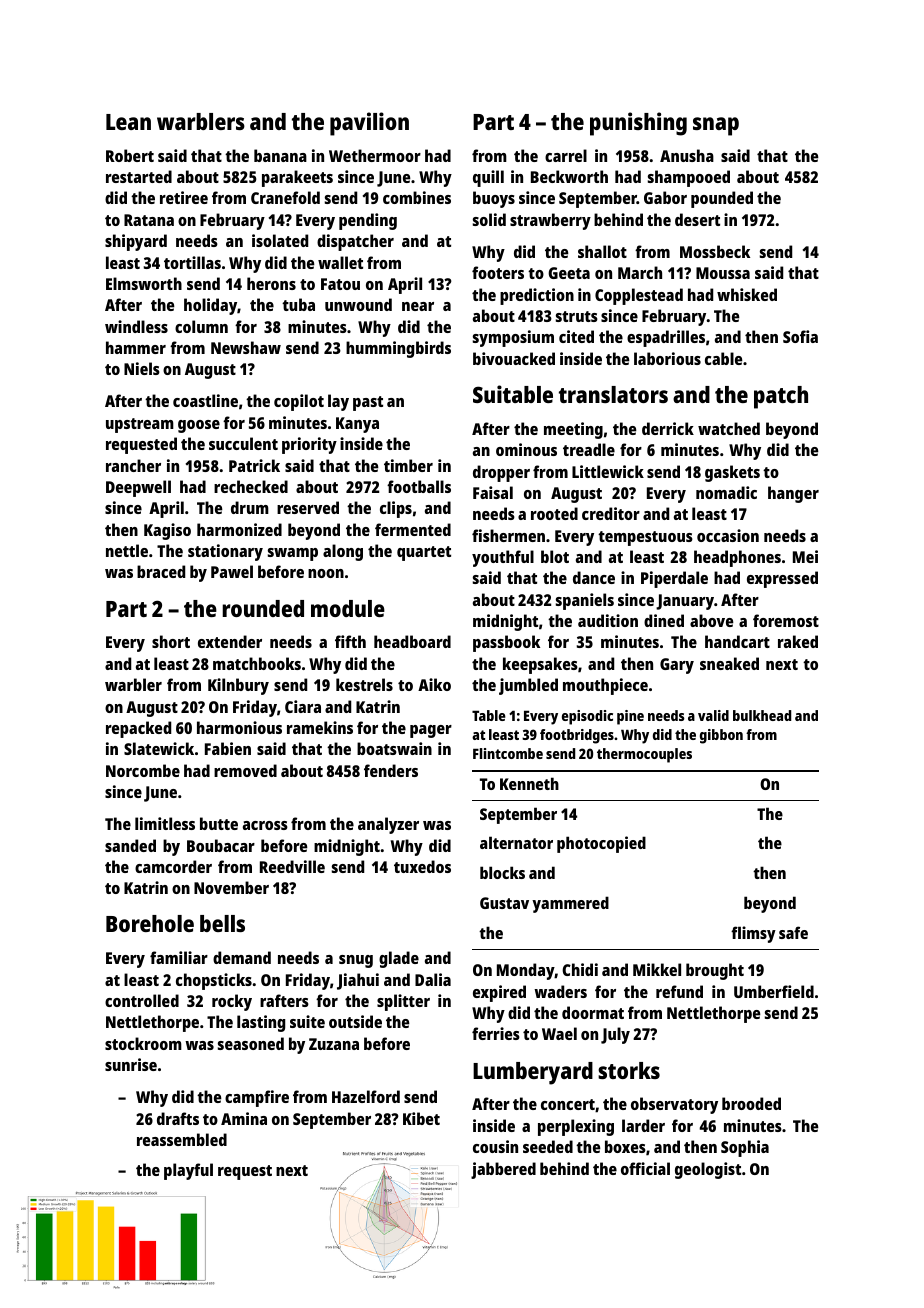 The image size is (924, 1308). Describe the element at coordinates (716, 126) in the screenshot. I see `snap` at that location.
